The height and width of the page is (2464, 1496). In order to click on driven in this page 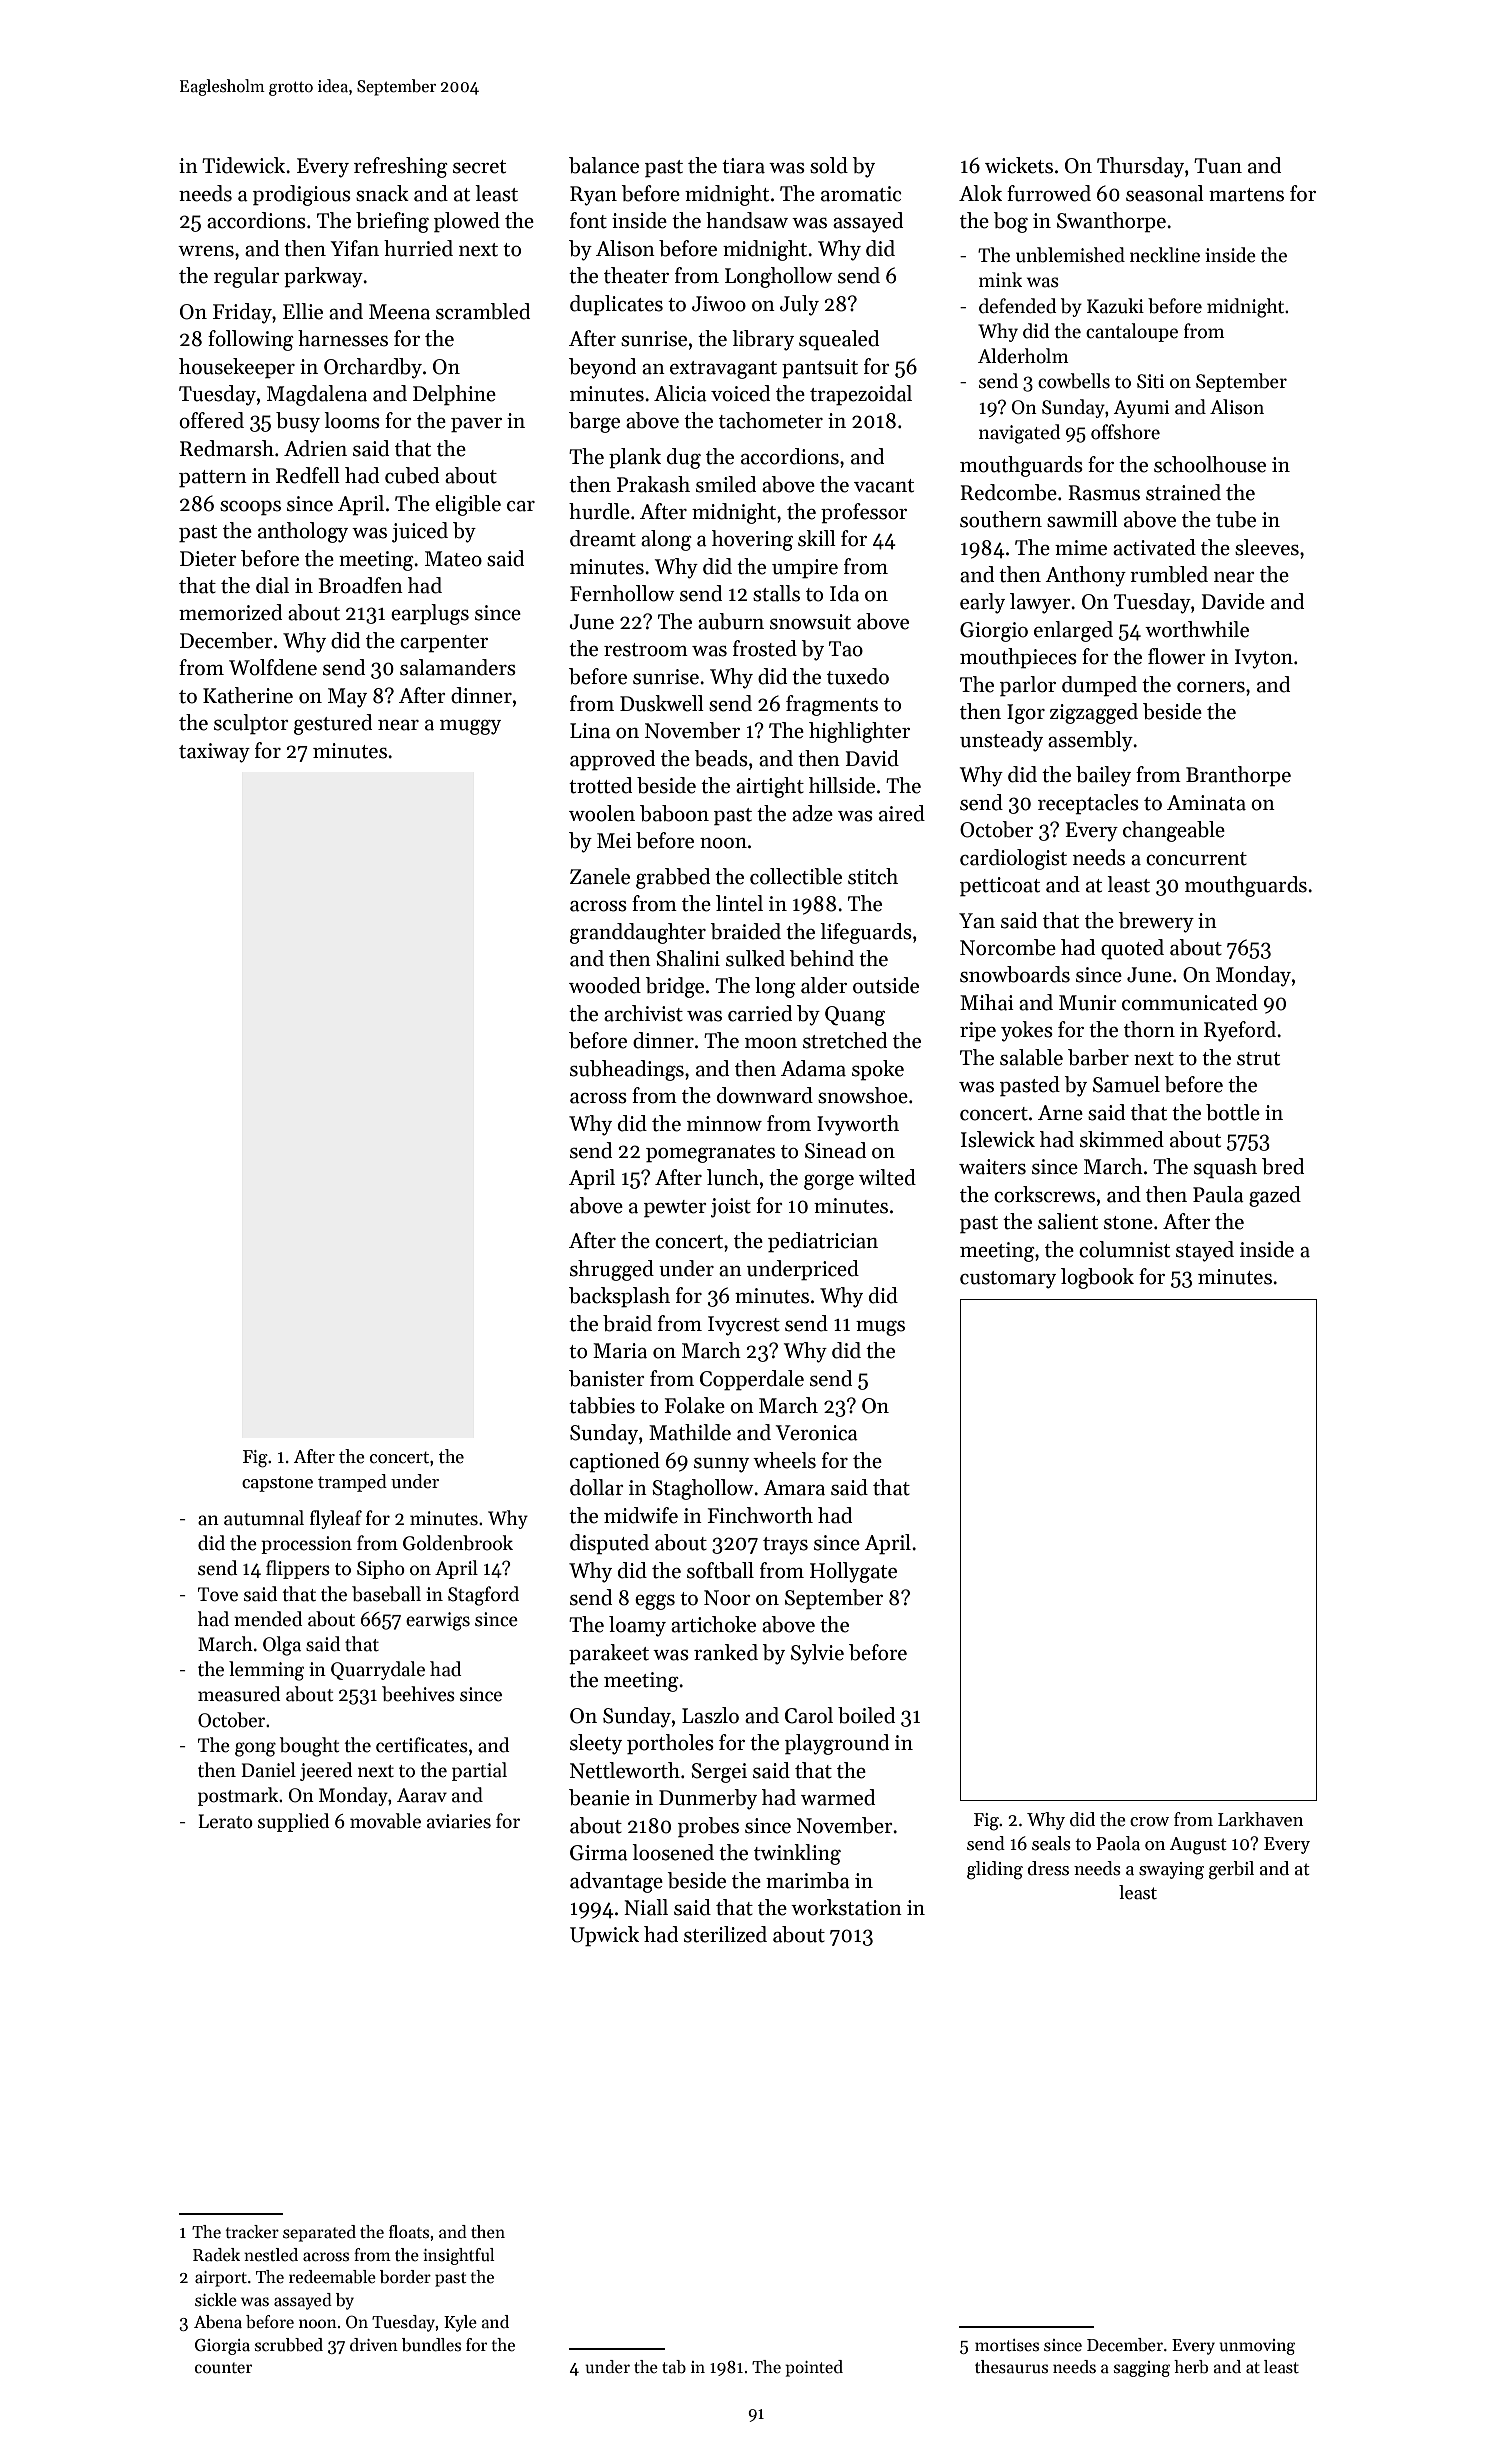, I will do `click(374, 2345)`.
